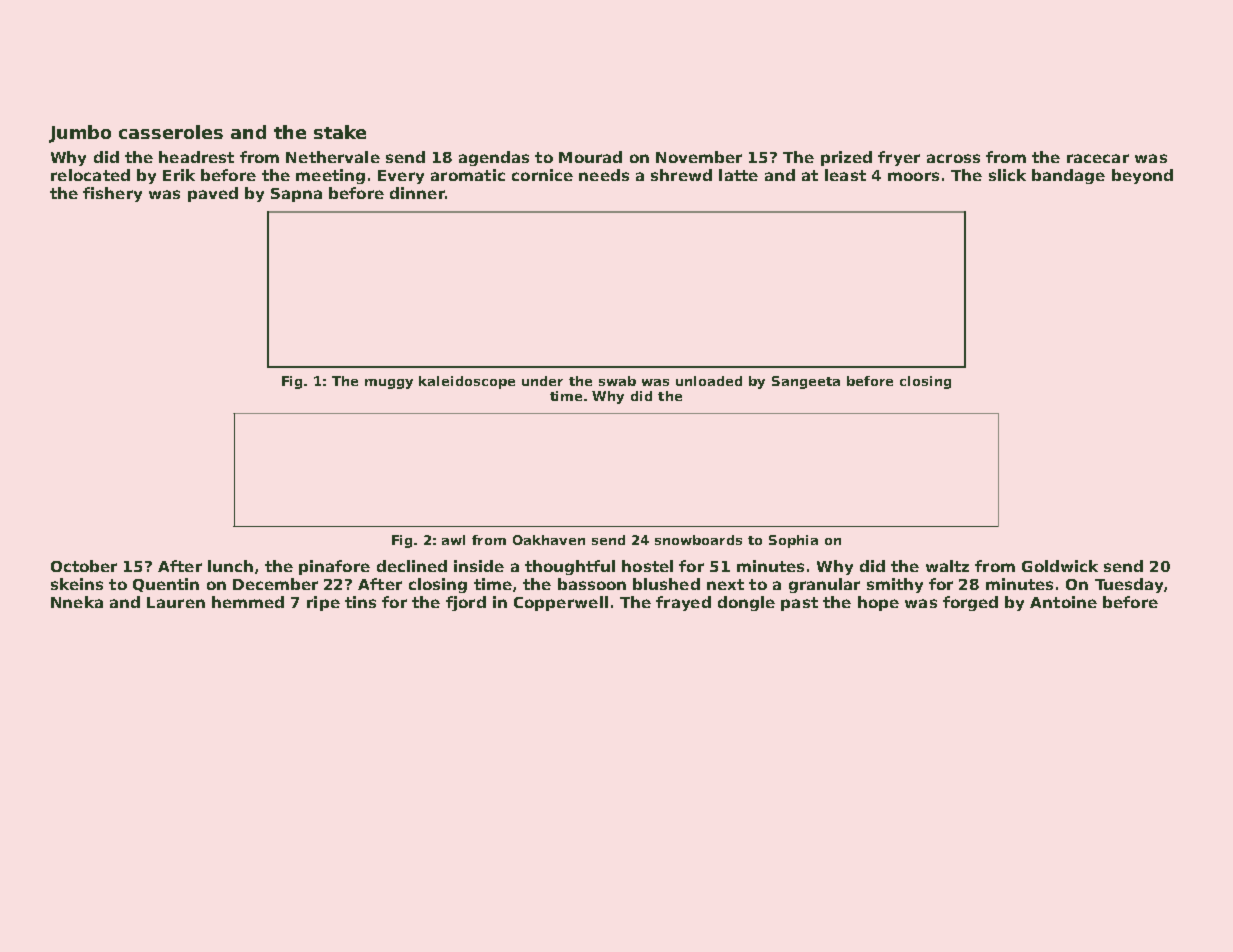  Describe the element at coordinates (709, 381) in the screenshot. I see `unloaded` at that location.
